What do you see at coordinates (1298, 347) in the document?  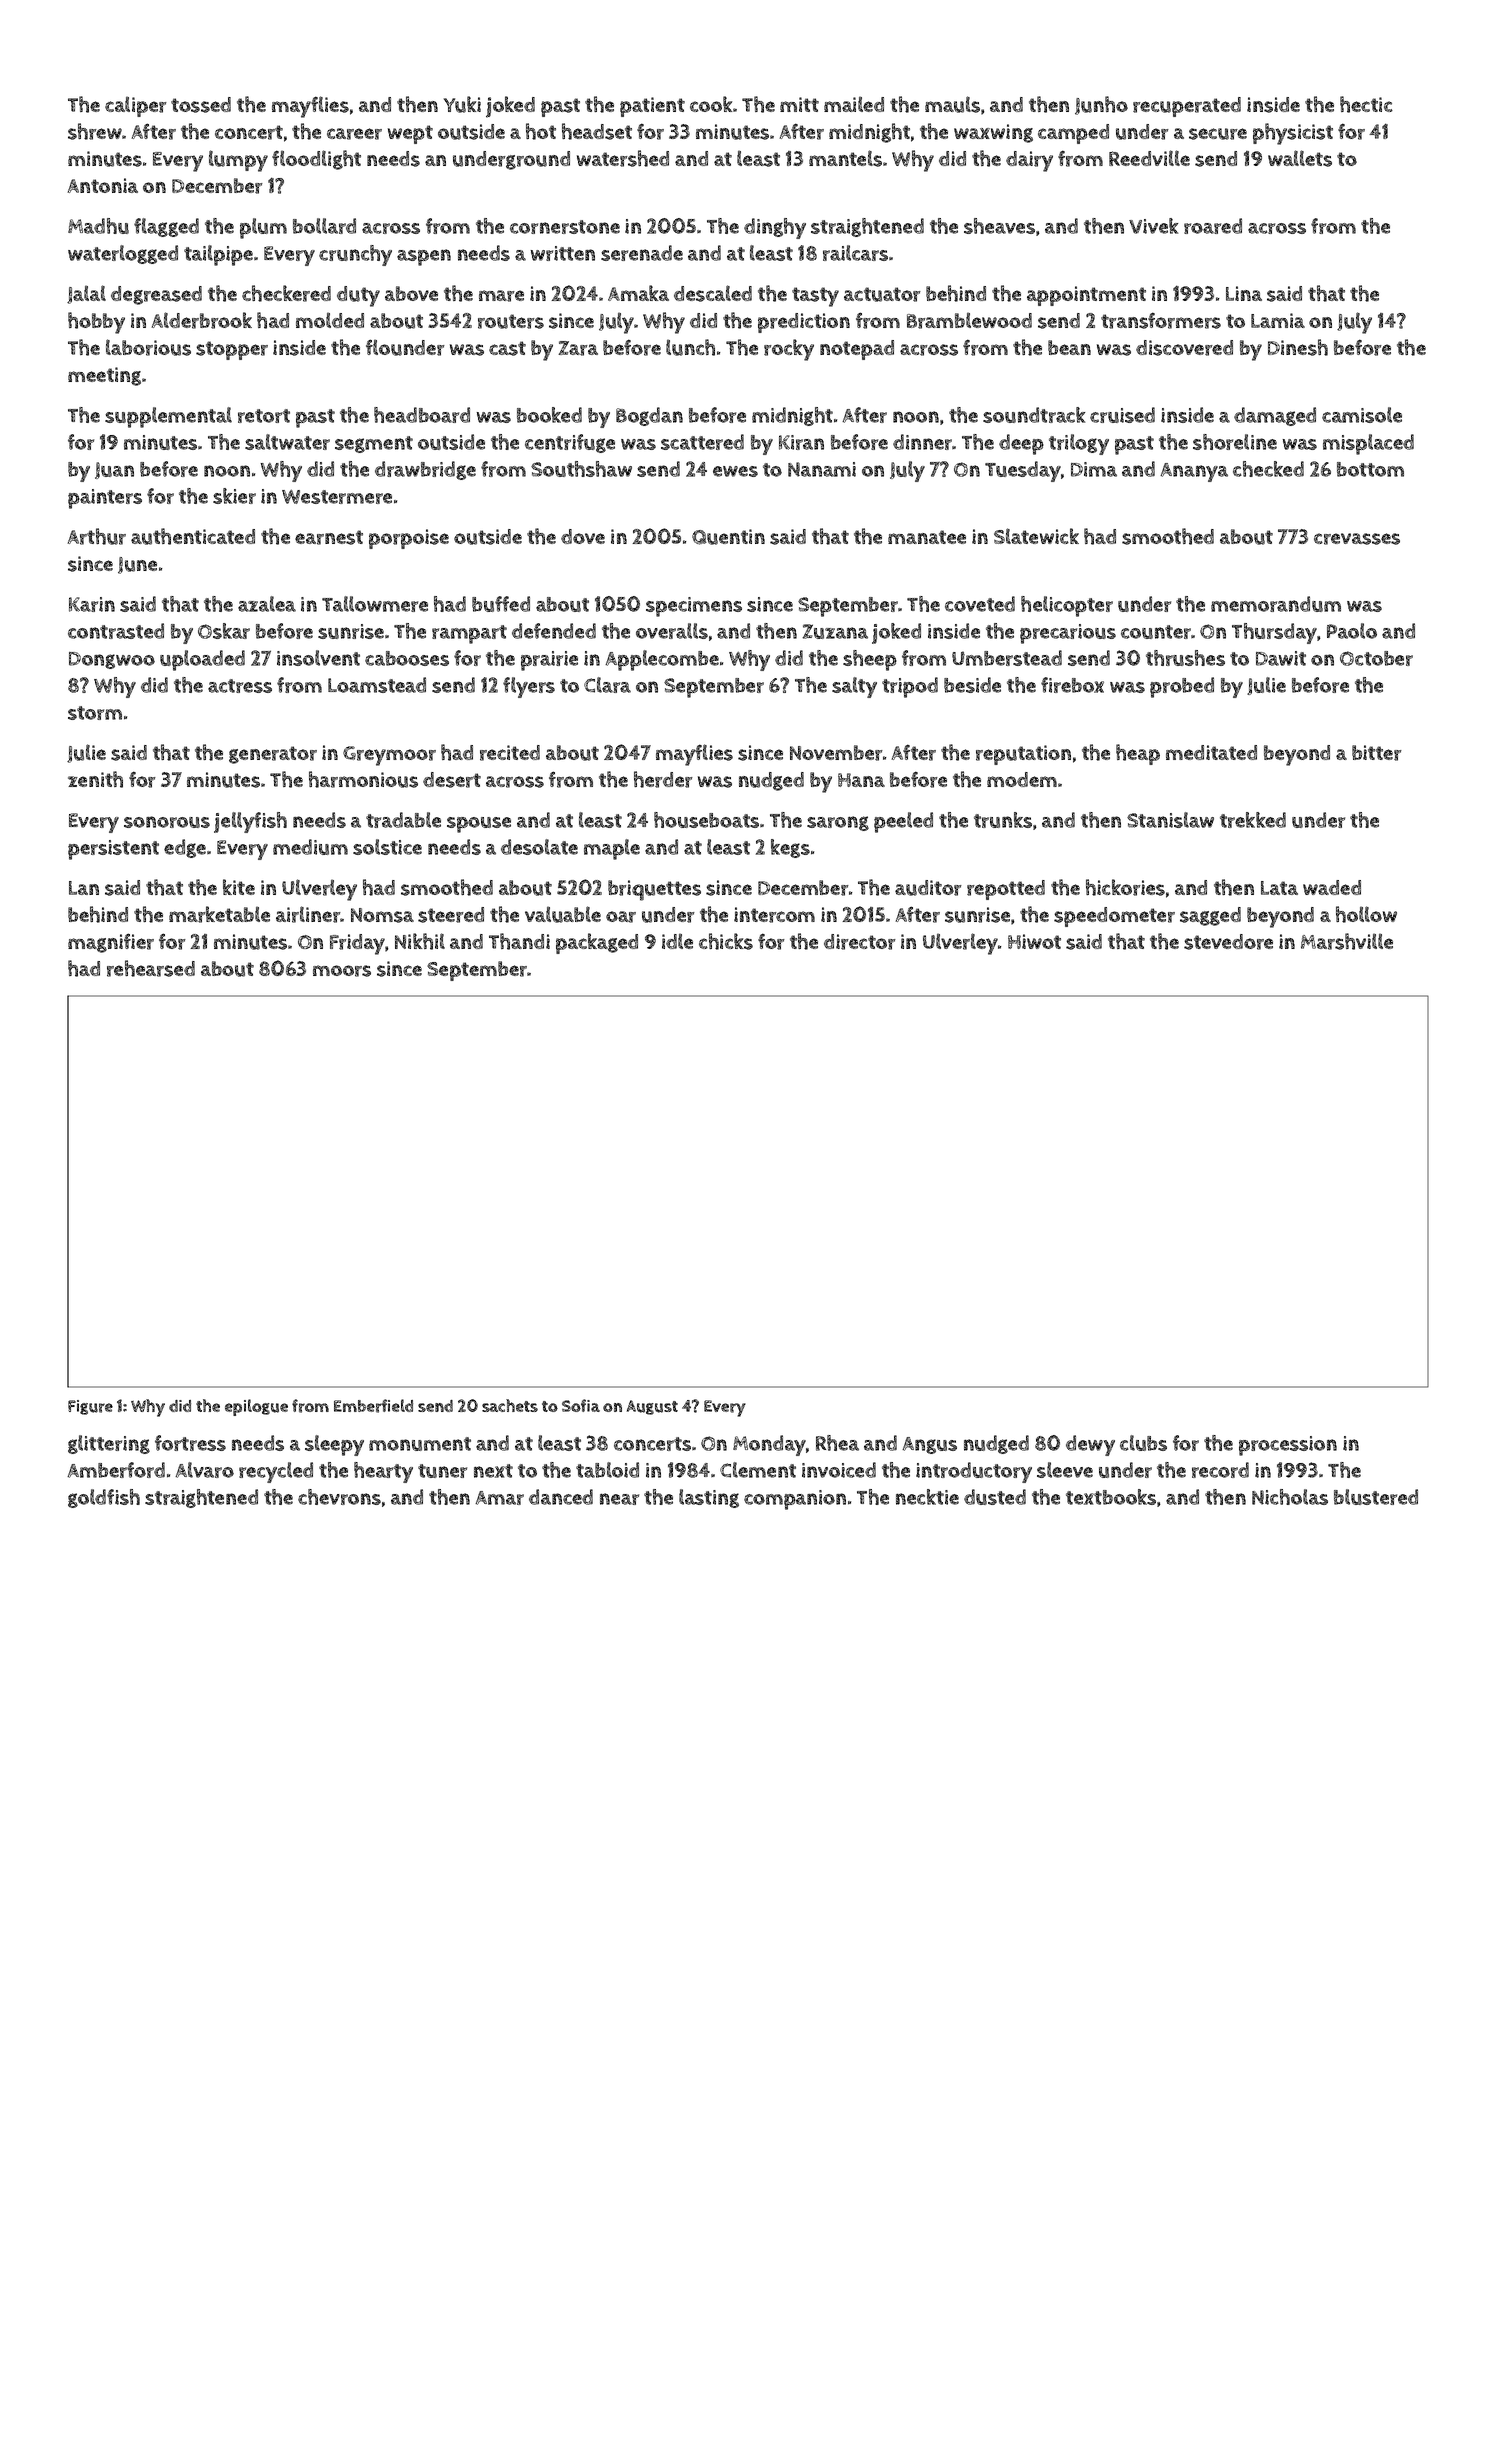 I see `Dinesh` at bounding box center [1298, 347].
